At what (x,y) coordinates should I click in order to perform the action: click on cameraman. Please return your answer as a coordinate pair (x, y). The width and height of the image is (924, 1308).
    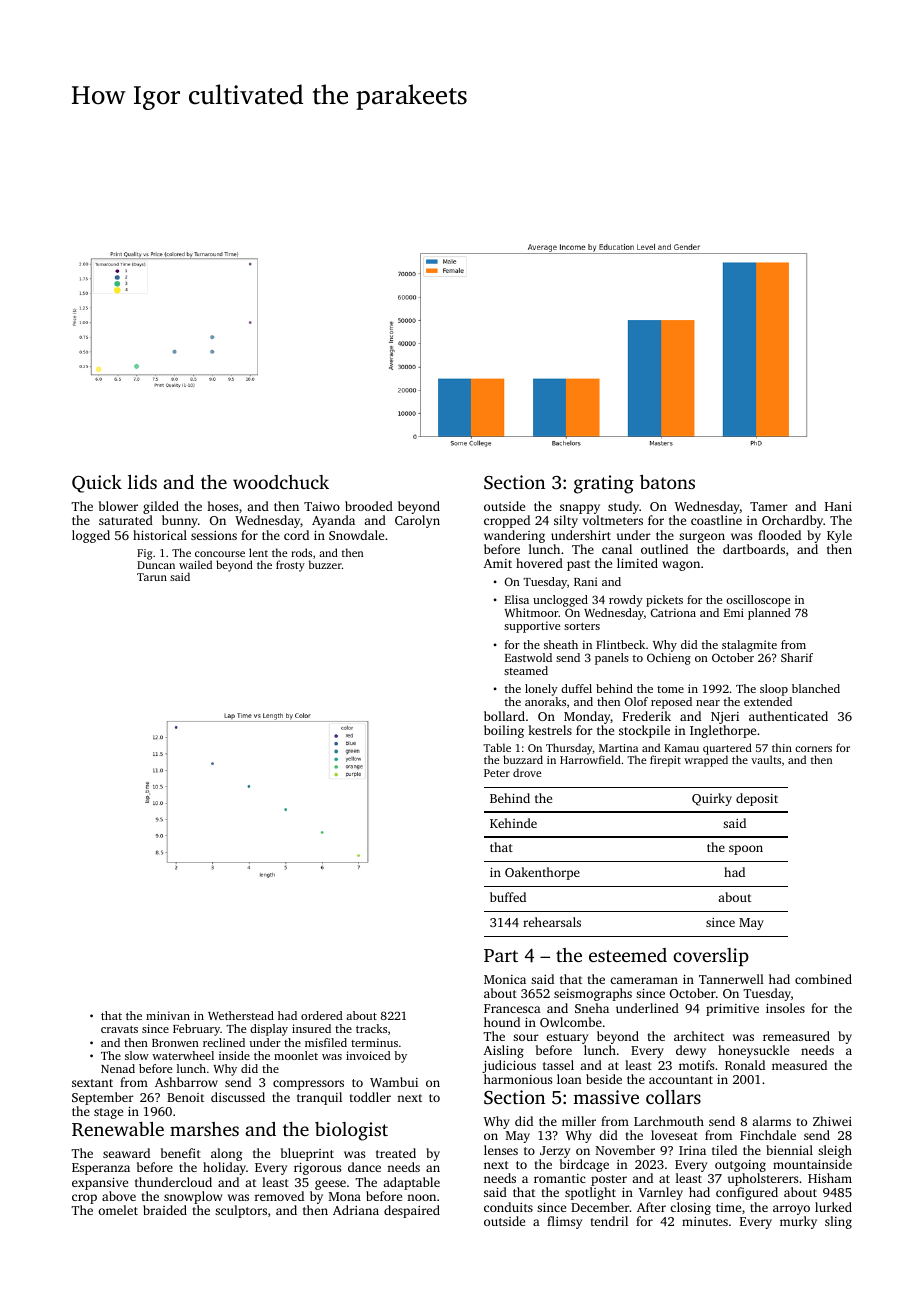
    Looking at the image, I should click on (644, 980).
